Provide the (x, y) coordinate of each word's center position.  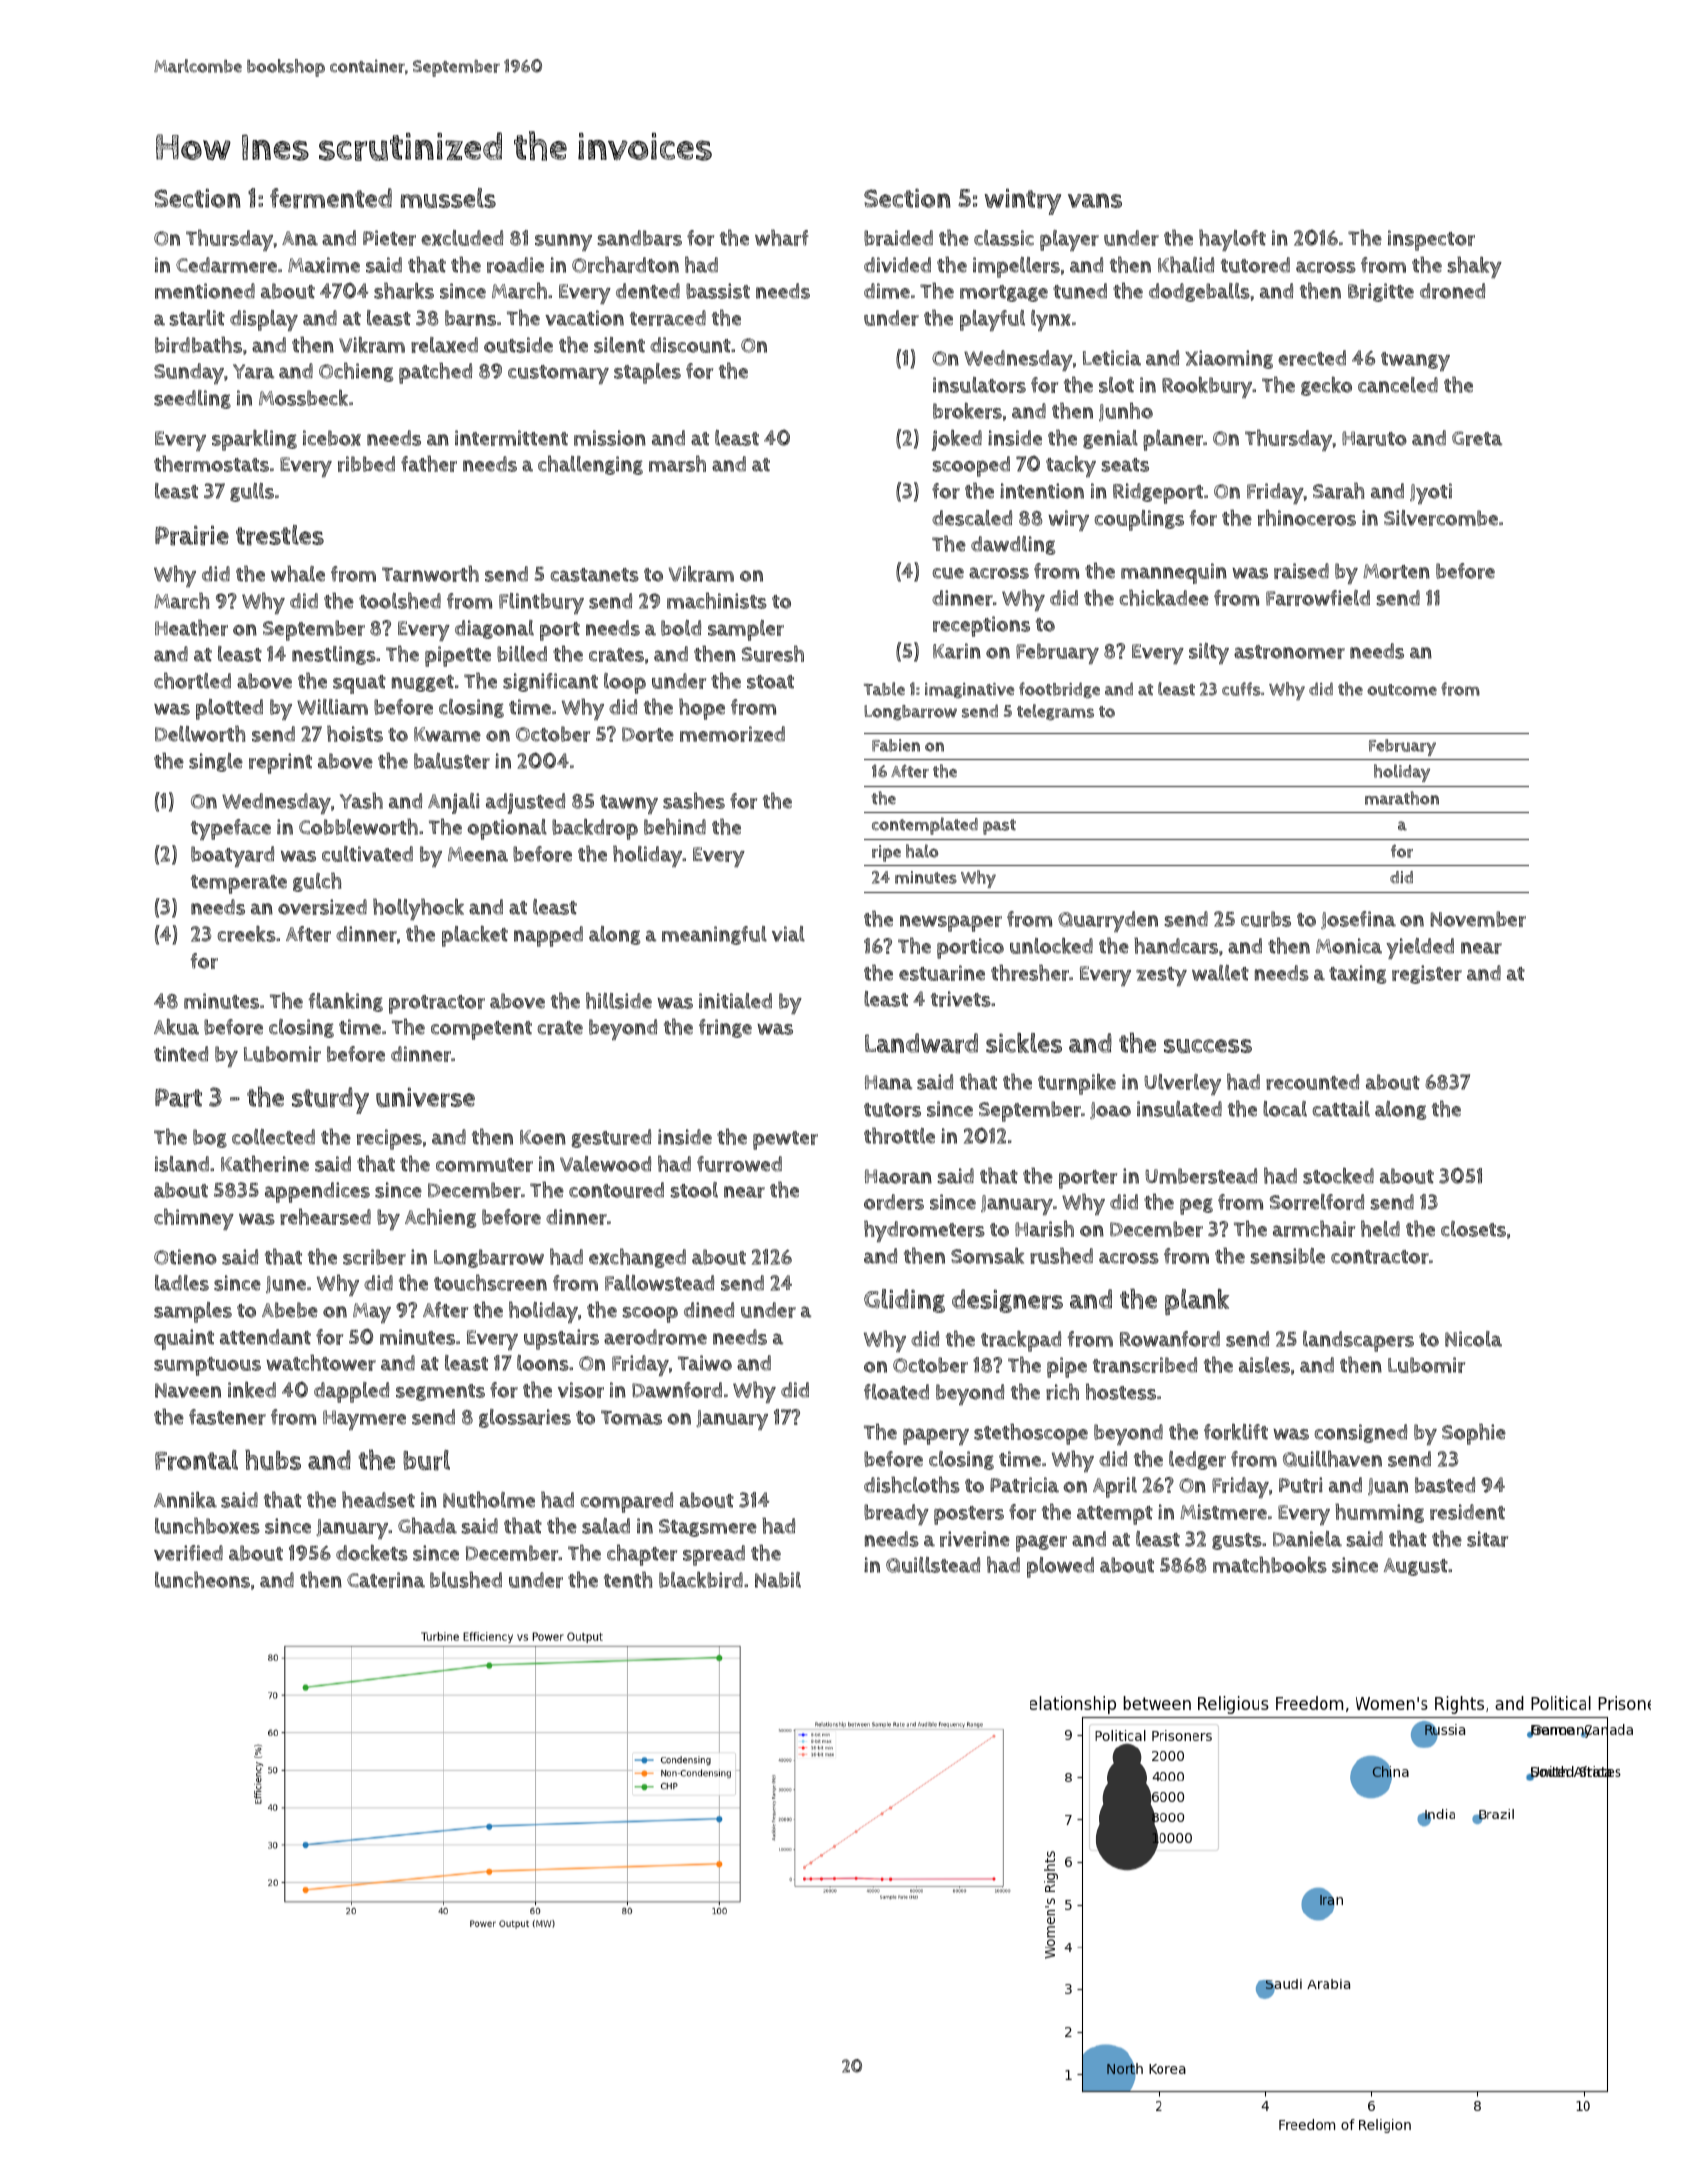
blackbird (701, 1580)
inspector (1431, 240)
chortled (192, 680)
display (264, 321)
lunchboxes (207, 1525)
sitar (1487, 1539)
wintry (1022, 201)
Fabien (896, 745)
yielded (1420, 948)
